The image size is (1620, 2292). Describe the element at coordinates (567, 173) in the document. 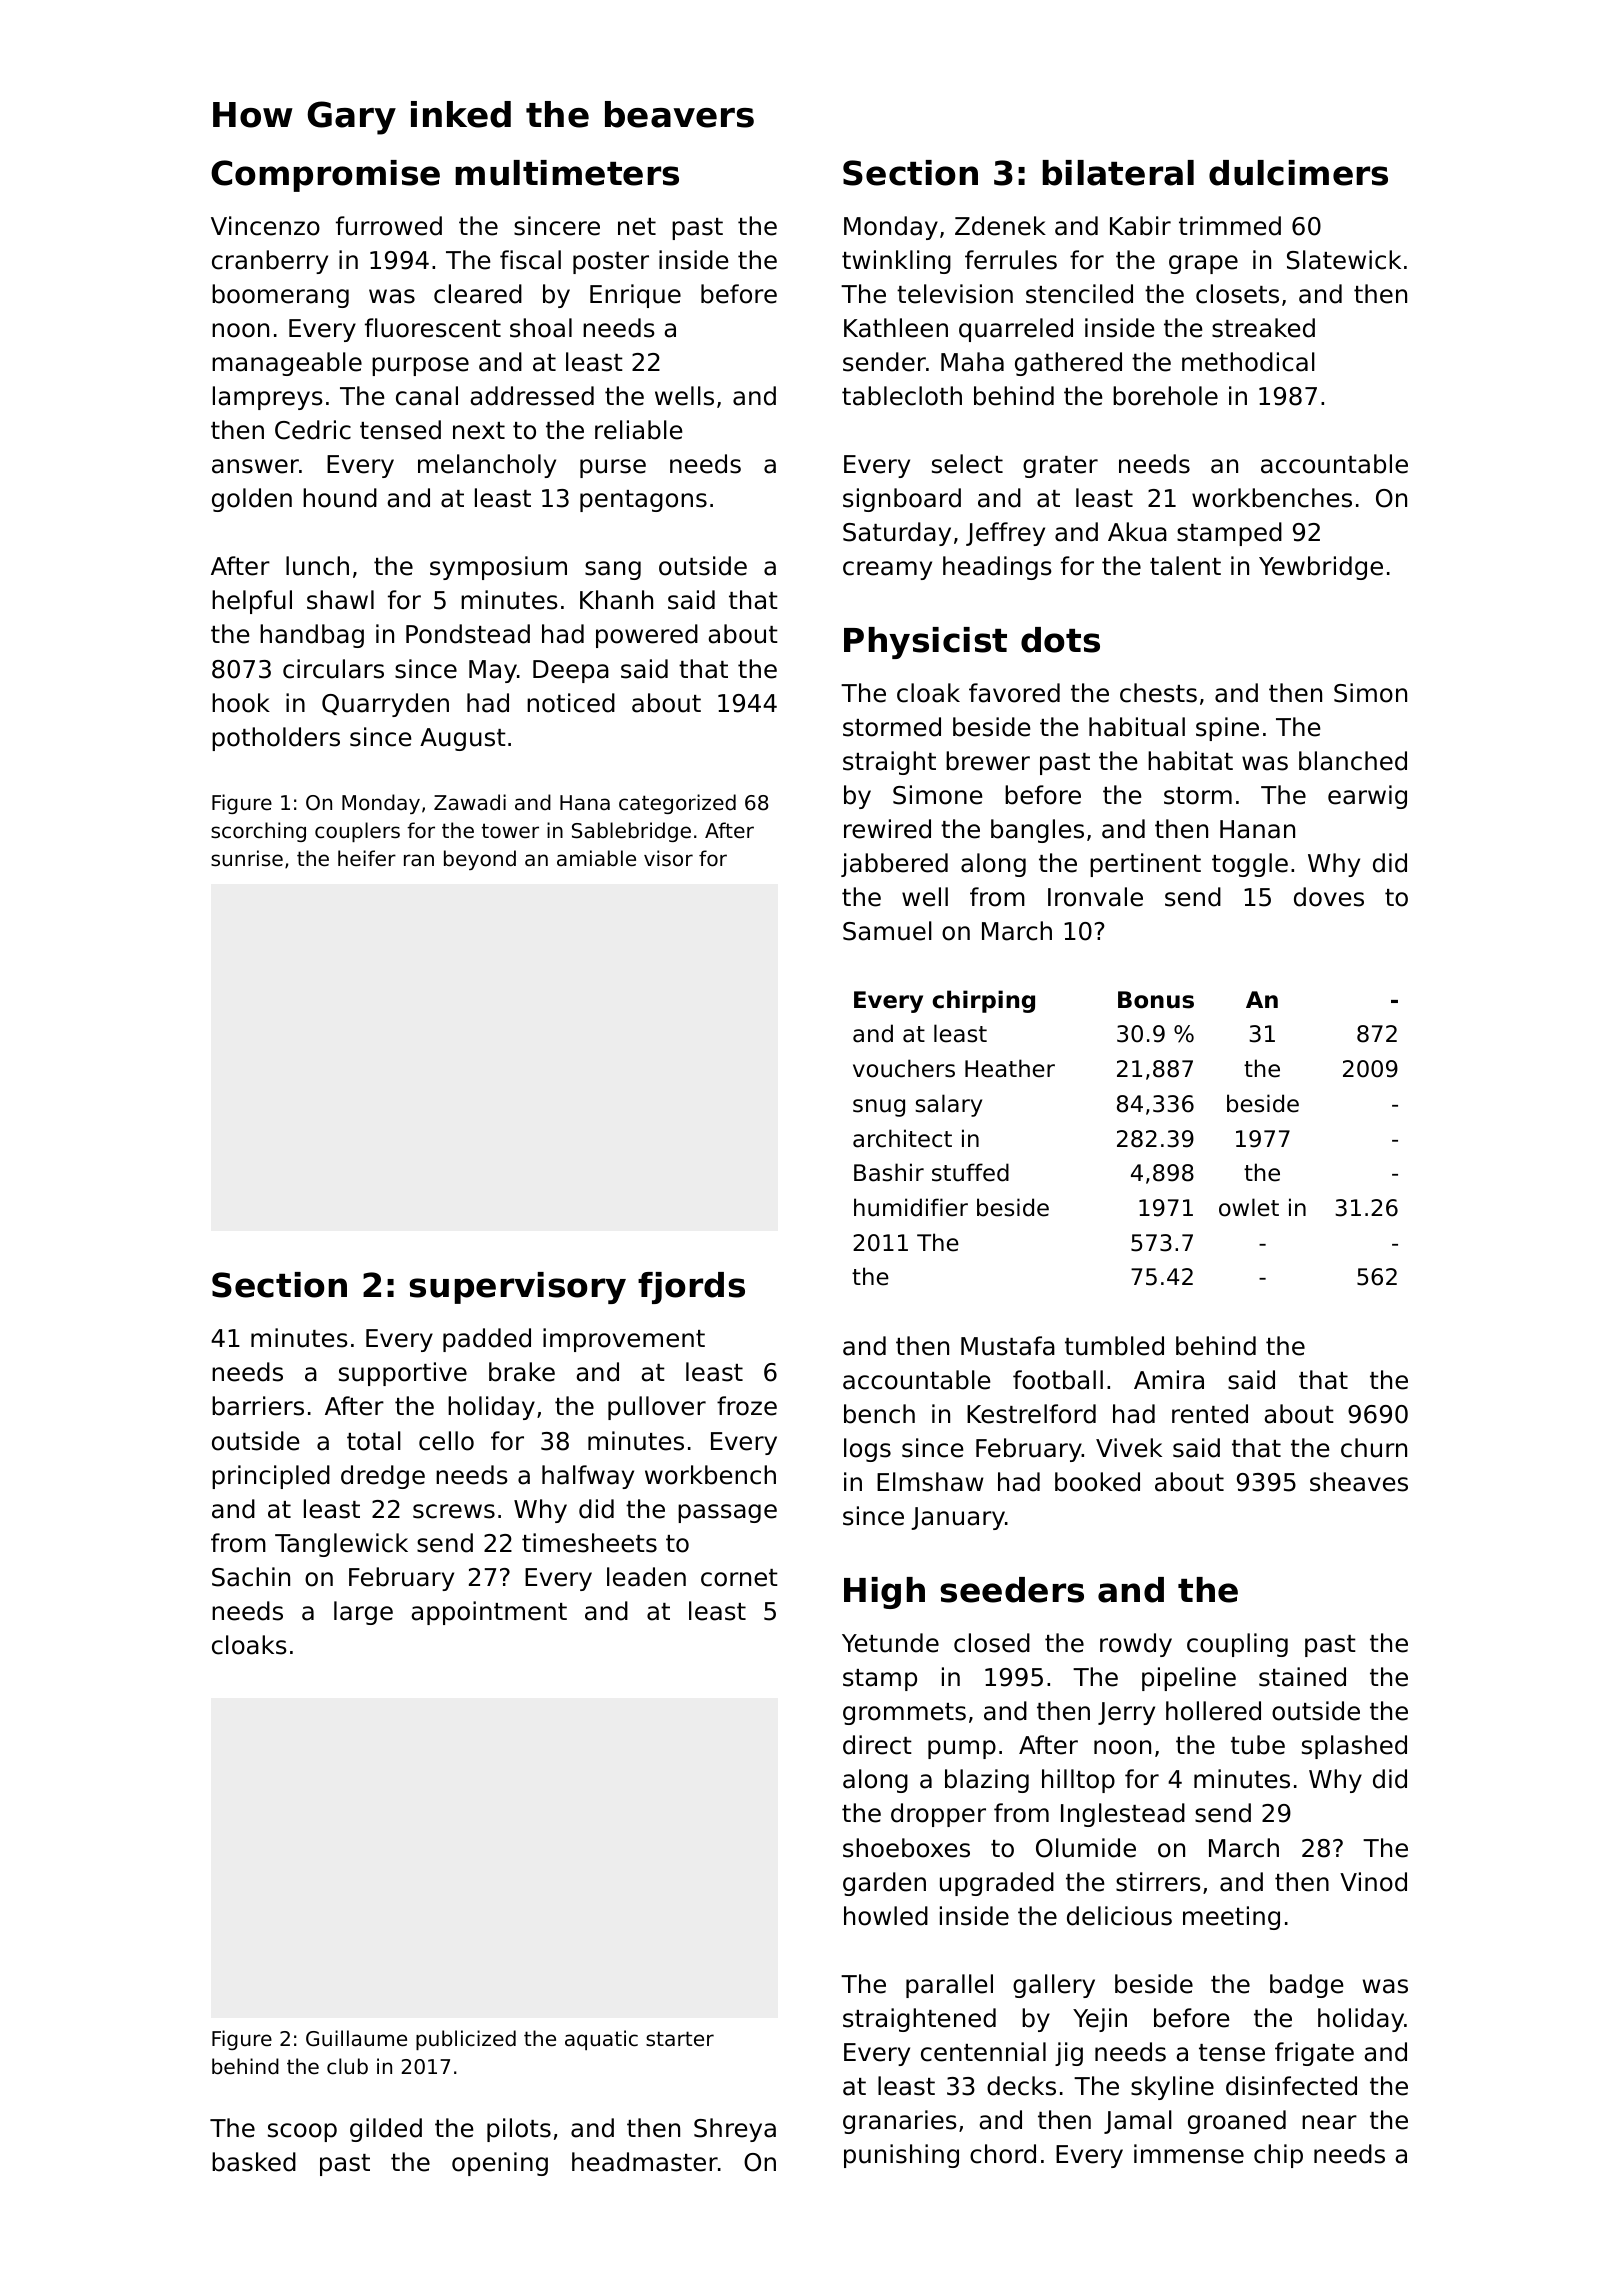

I see `multimeters` at that location.
